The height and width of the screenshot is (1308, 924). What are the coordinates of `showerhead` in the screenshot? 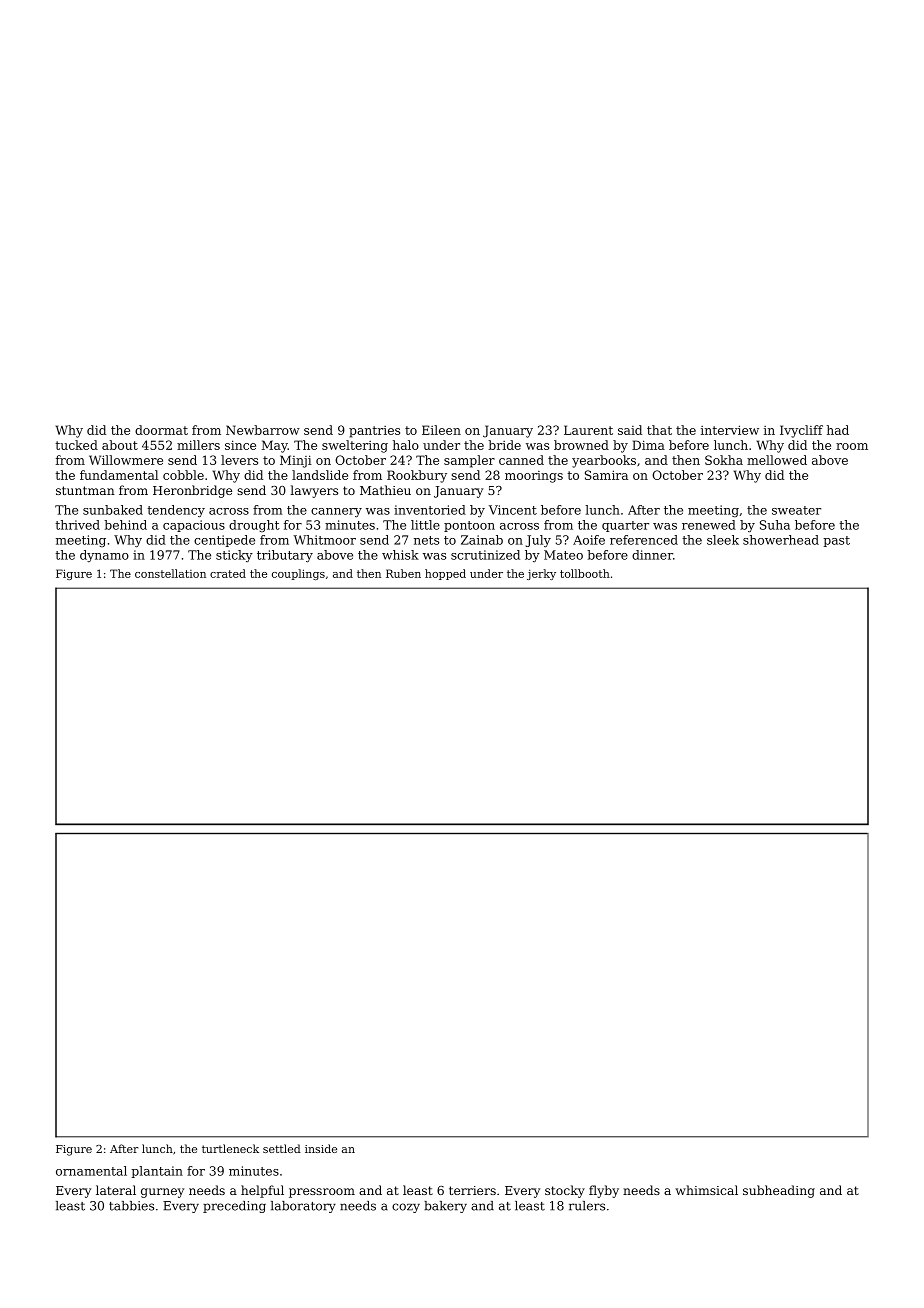 It's located at (781, 540).
